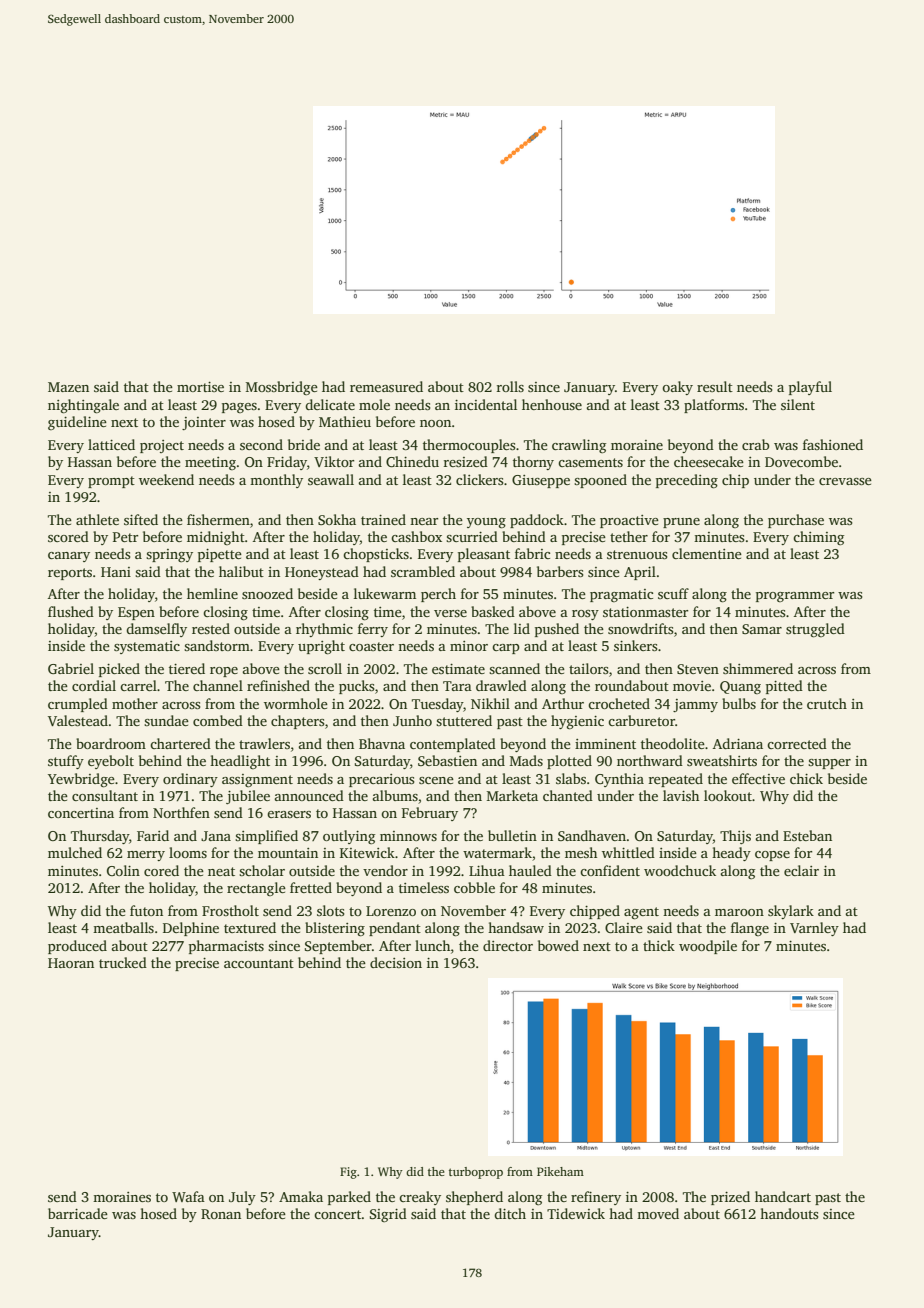  What do you see at coordinates (200, 387) in the document?
I see `mortise` at bounding box center [200, 387].
